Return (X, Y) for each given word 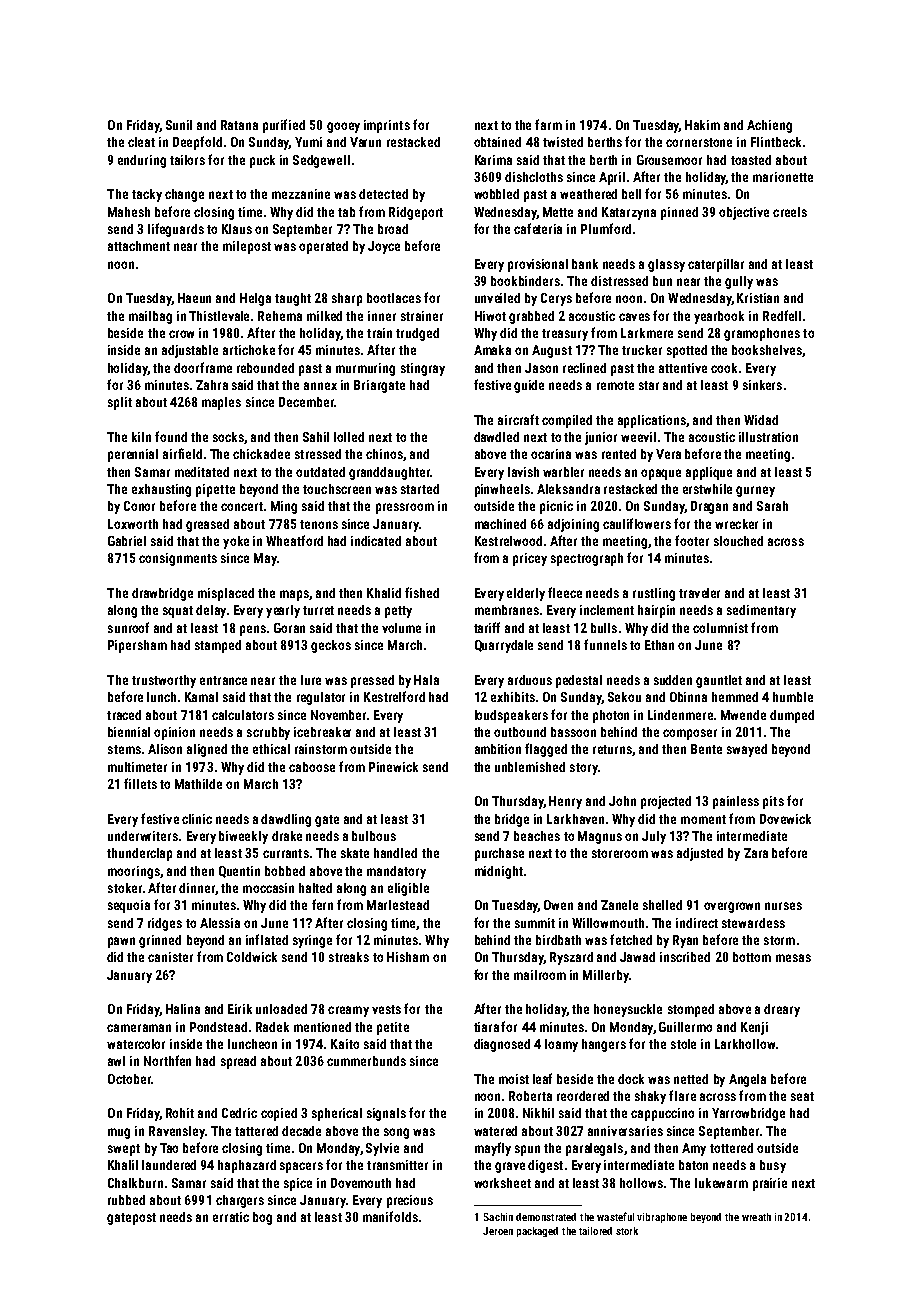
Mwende (743, 715)
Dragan (709, 507)
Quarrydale (504, 646)
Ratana (239, 125)
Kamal (201, 697)
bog (262, 1218)
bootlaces (394, 298)
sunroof (128, 627)
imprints (387, 126)
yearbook (719, 317)
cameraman (139, 1028)
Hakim (702, 125)
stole (683, 1044)
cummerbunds (366, 1061)
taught (293, 299)
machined (500, 524)
